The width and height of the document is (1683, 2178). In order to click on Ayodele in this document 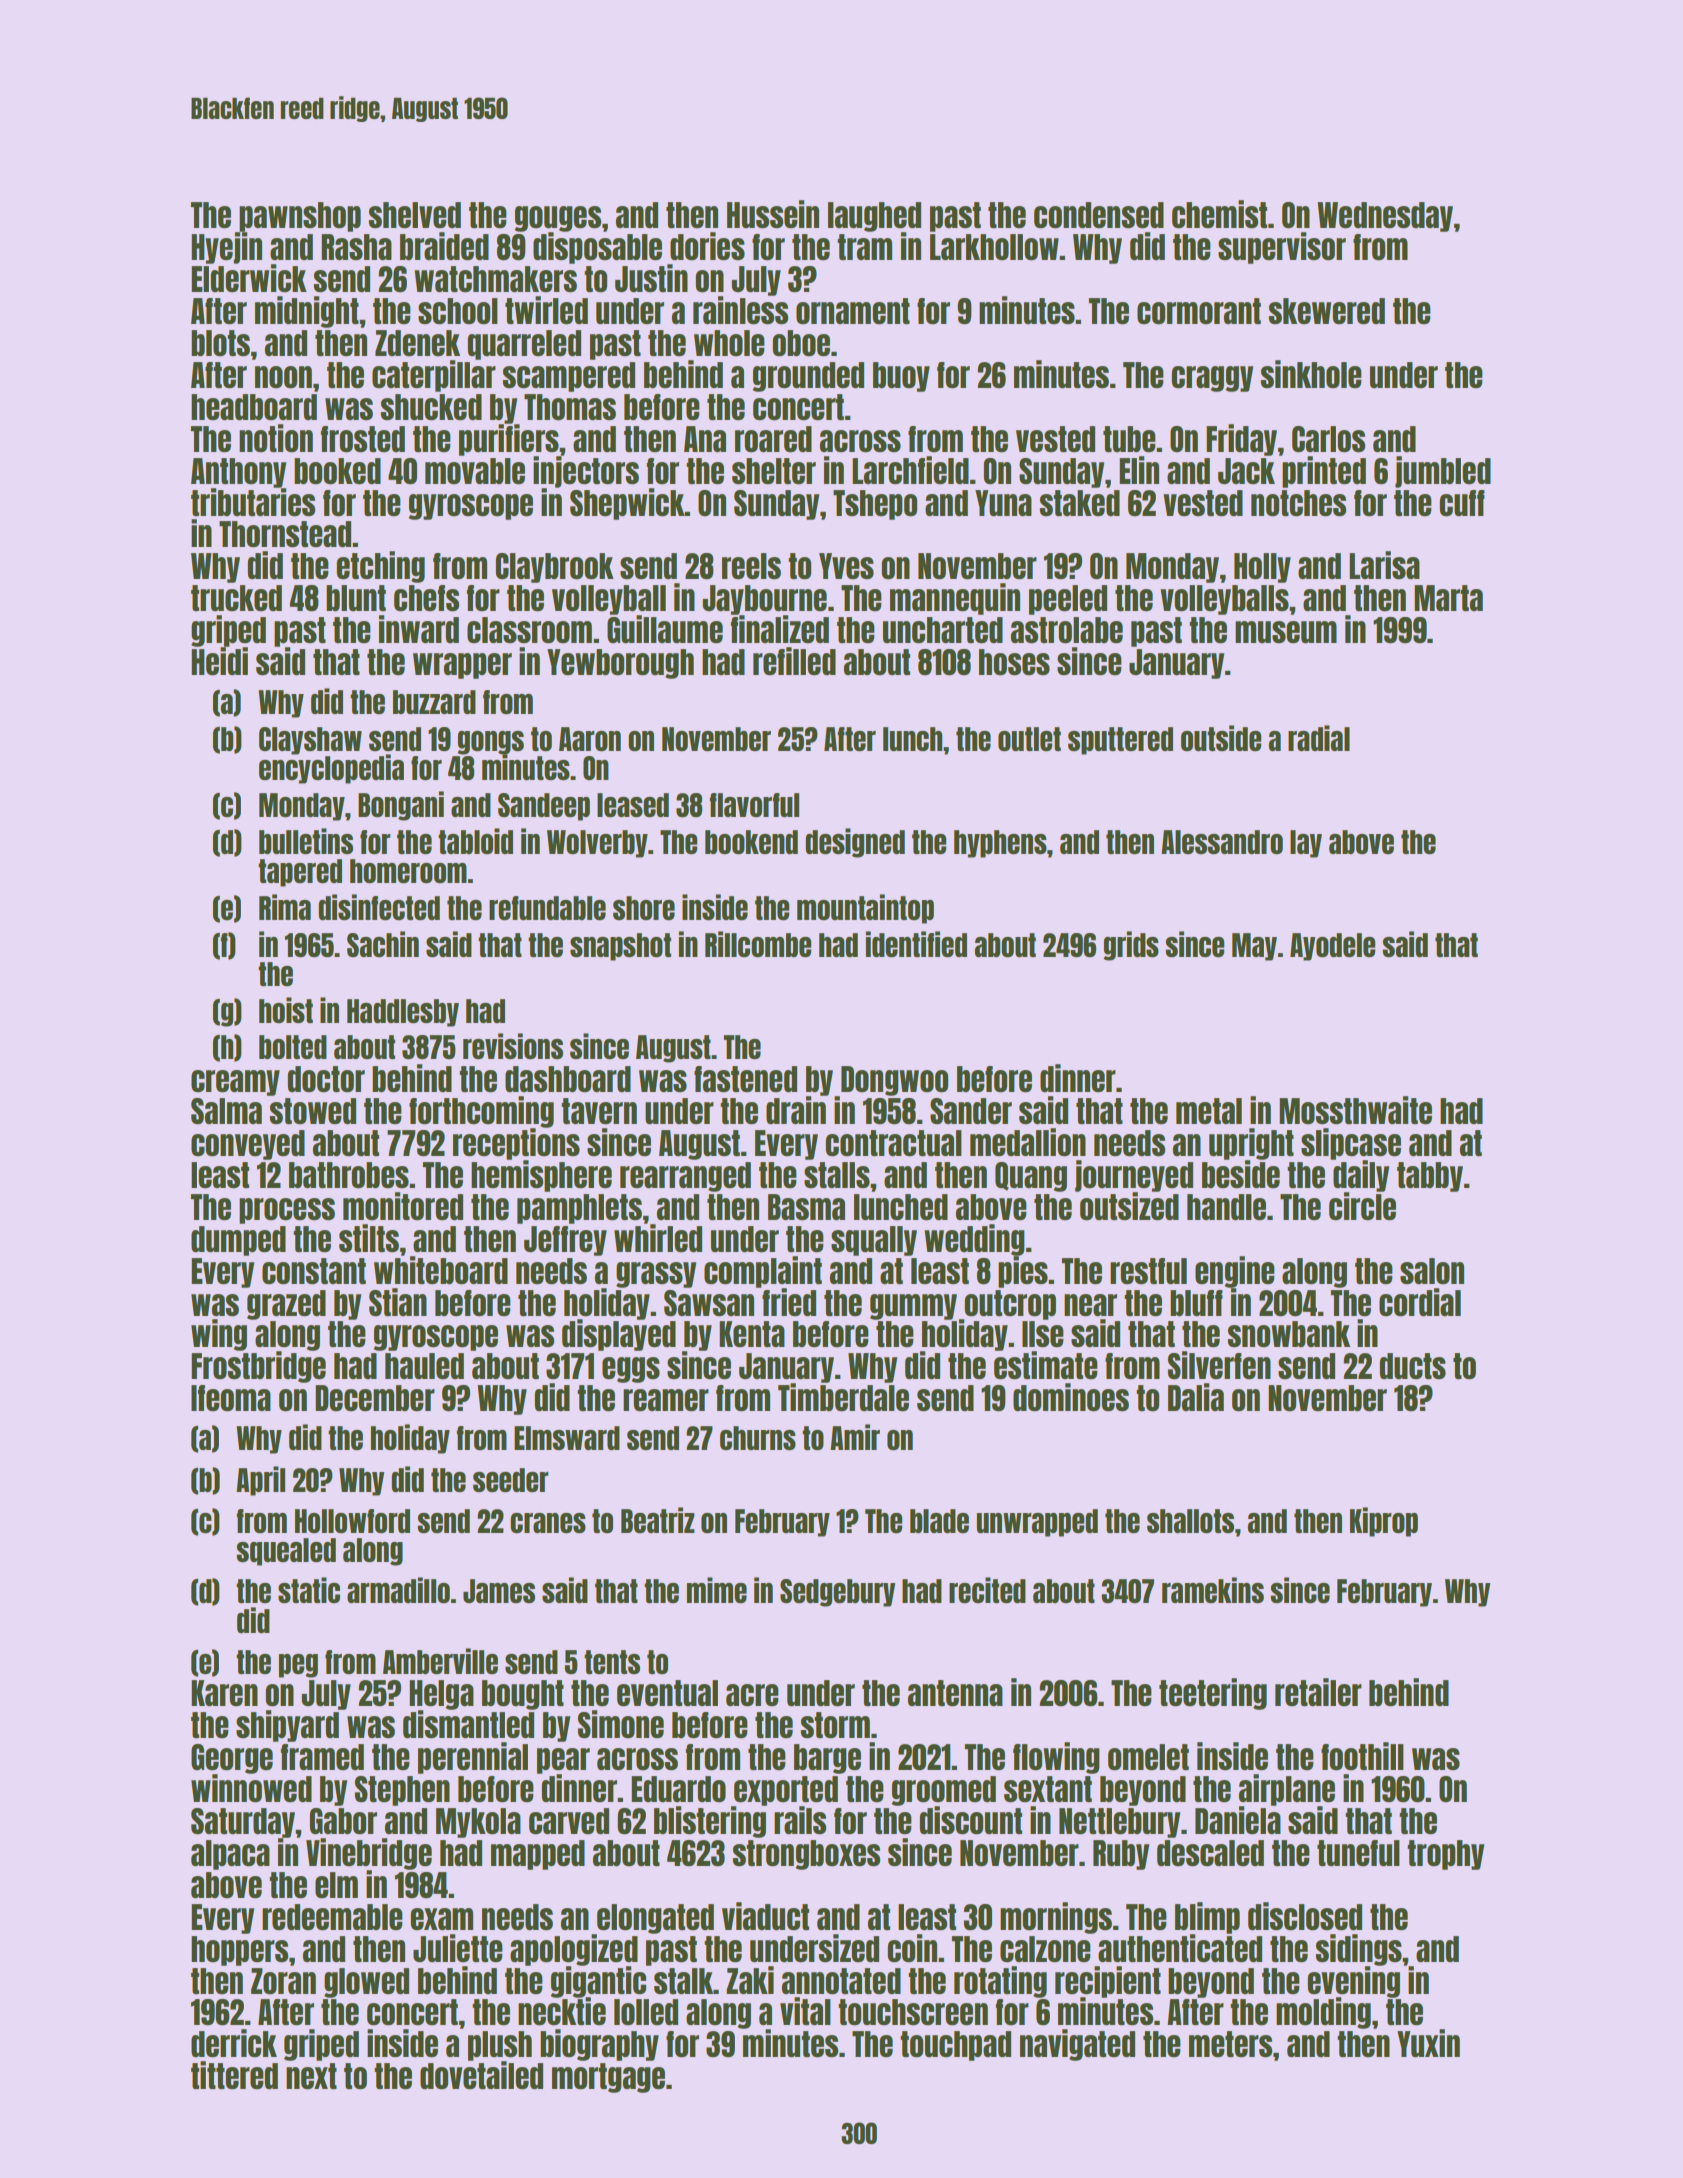, I will do `click(1332, 947)`.
